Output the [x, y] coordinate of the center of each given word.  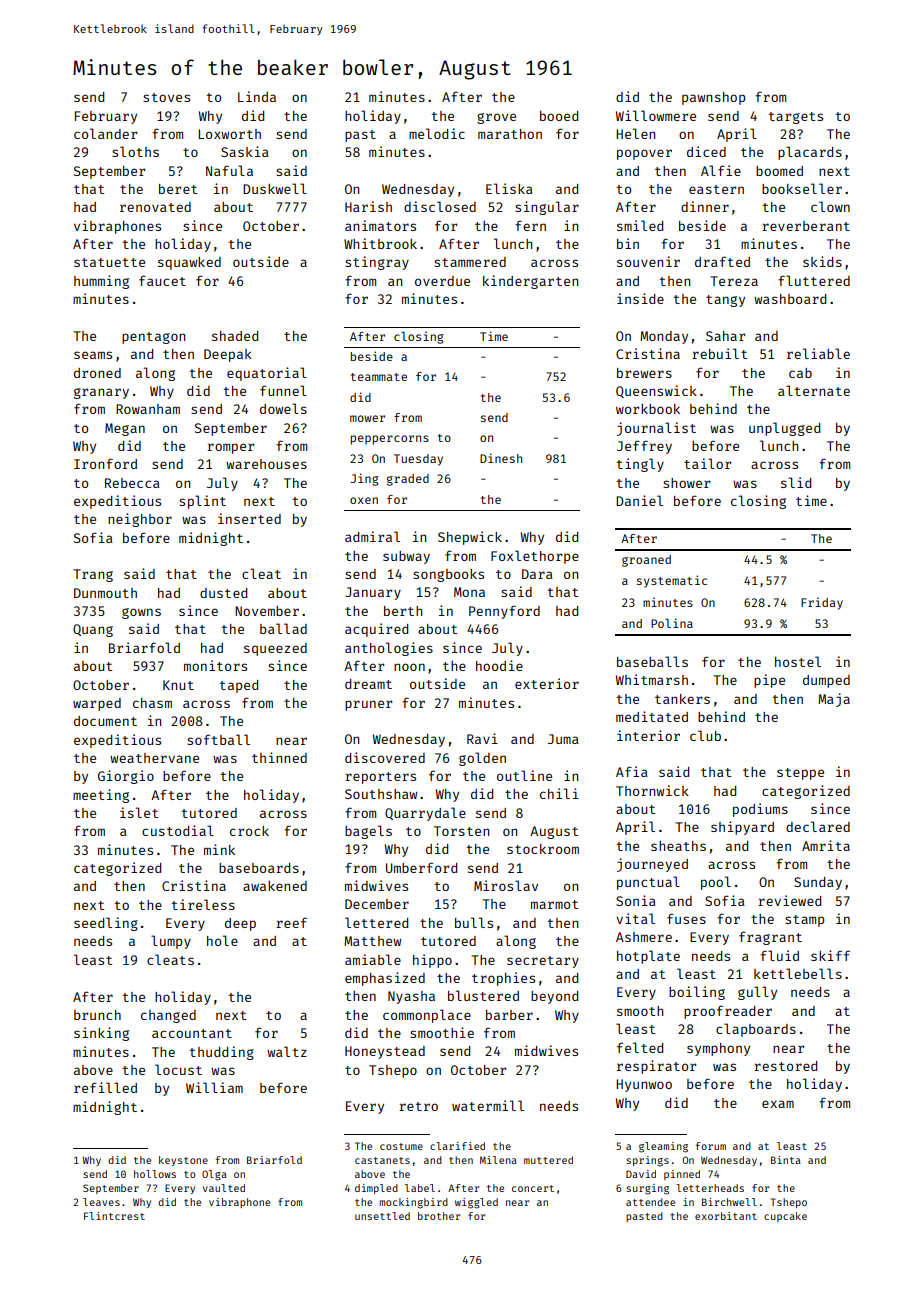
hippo [432, 961]
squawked [189, 263]
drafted [722, 261]
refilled [105, 1087]
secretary [543, 962]
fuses [686, 918]
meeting [101, 796]
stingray [377, 263]
